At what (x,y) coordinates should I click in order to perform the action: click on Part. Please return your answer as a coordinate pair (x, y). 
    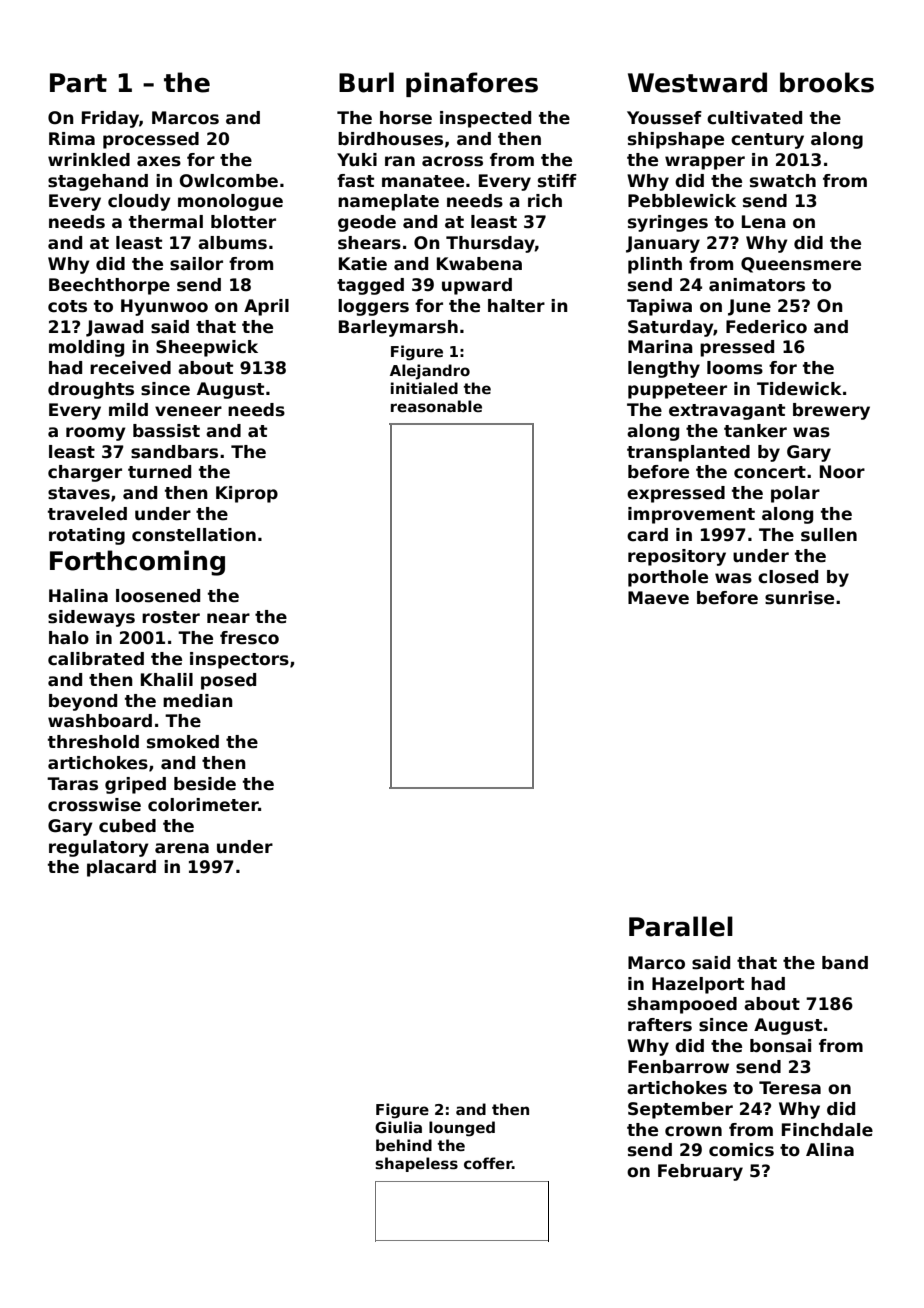
    Looking at the image, I should click on (78, 83).
